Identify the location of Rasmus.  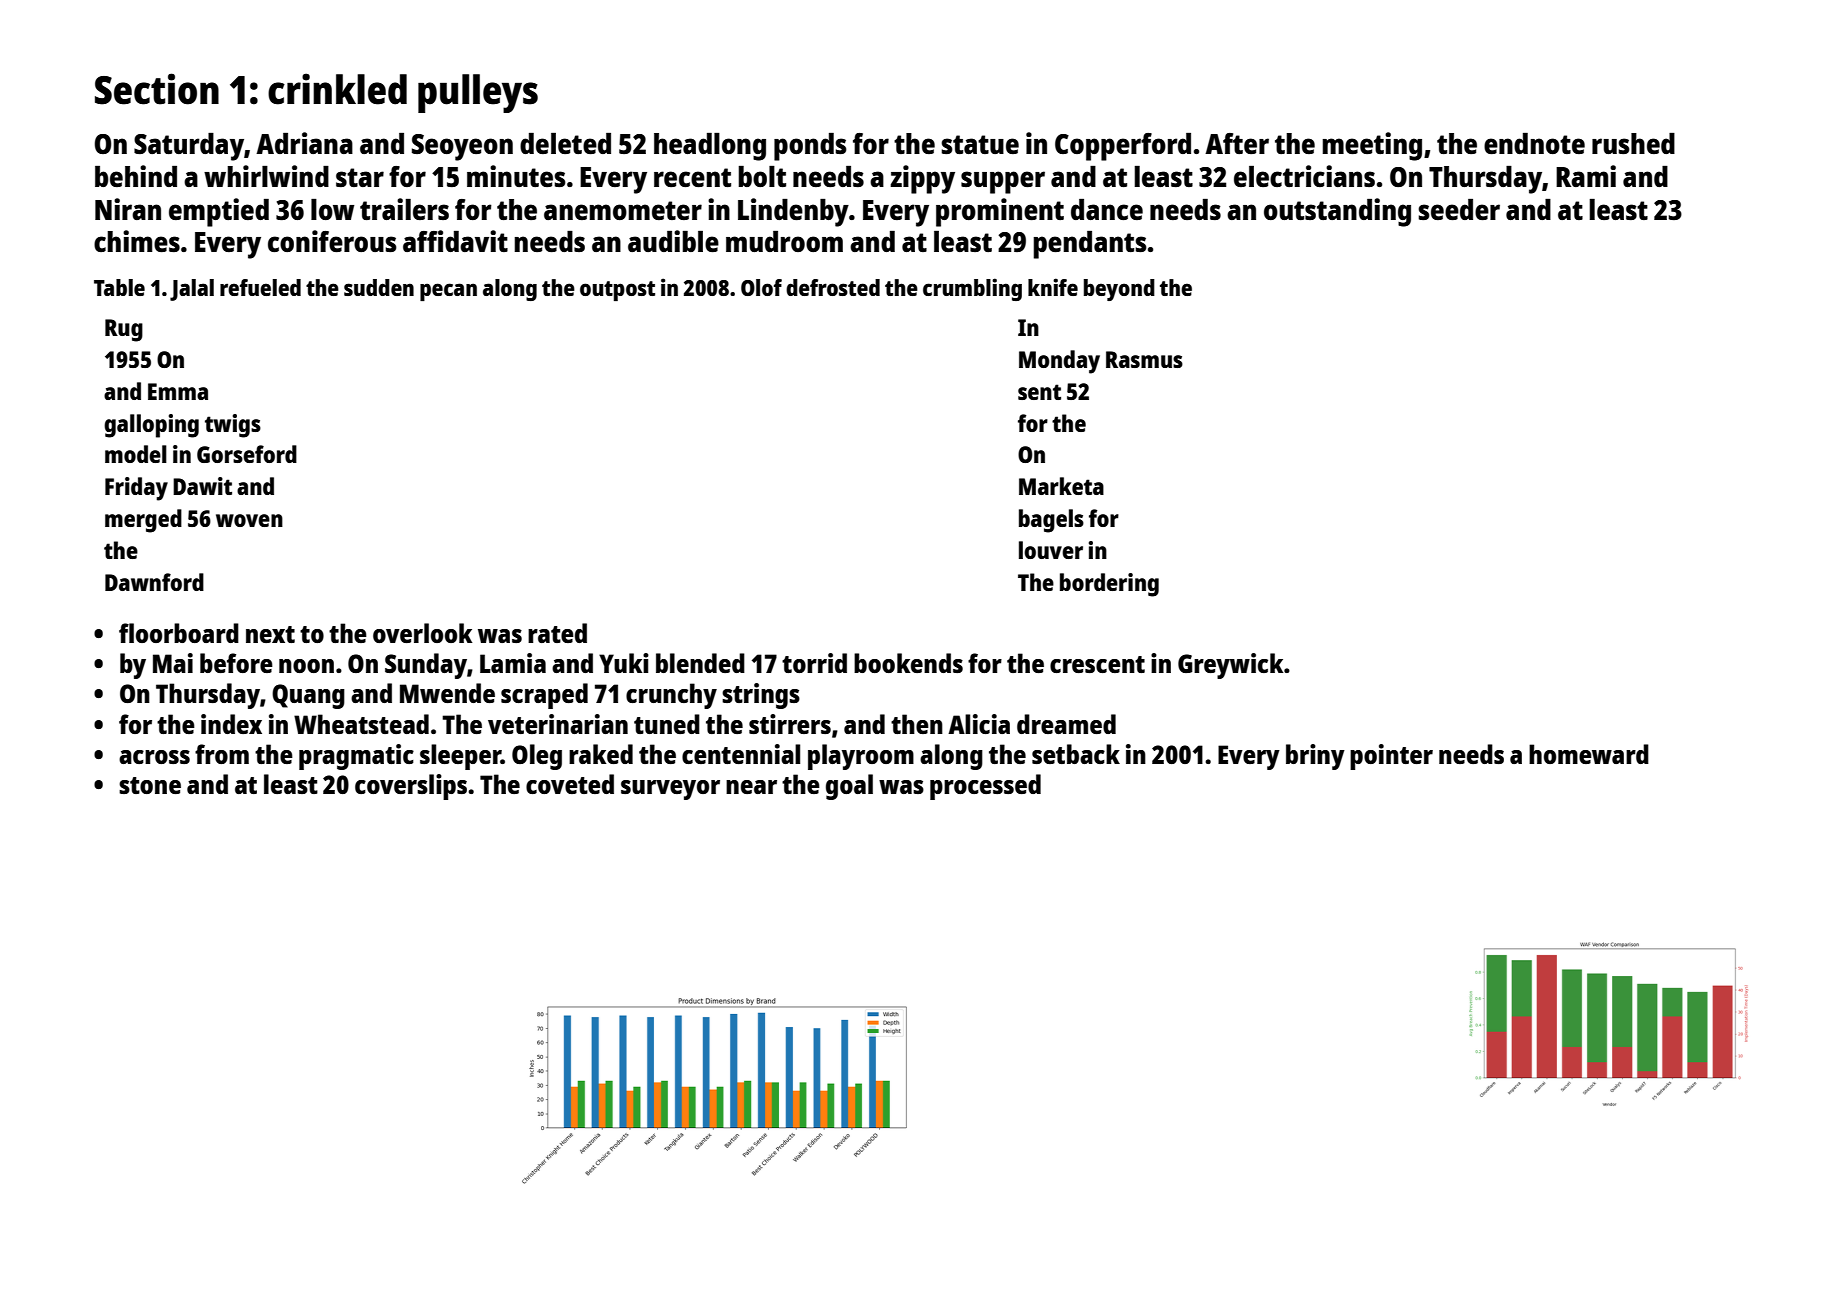
(1144, 359).
